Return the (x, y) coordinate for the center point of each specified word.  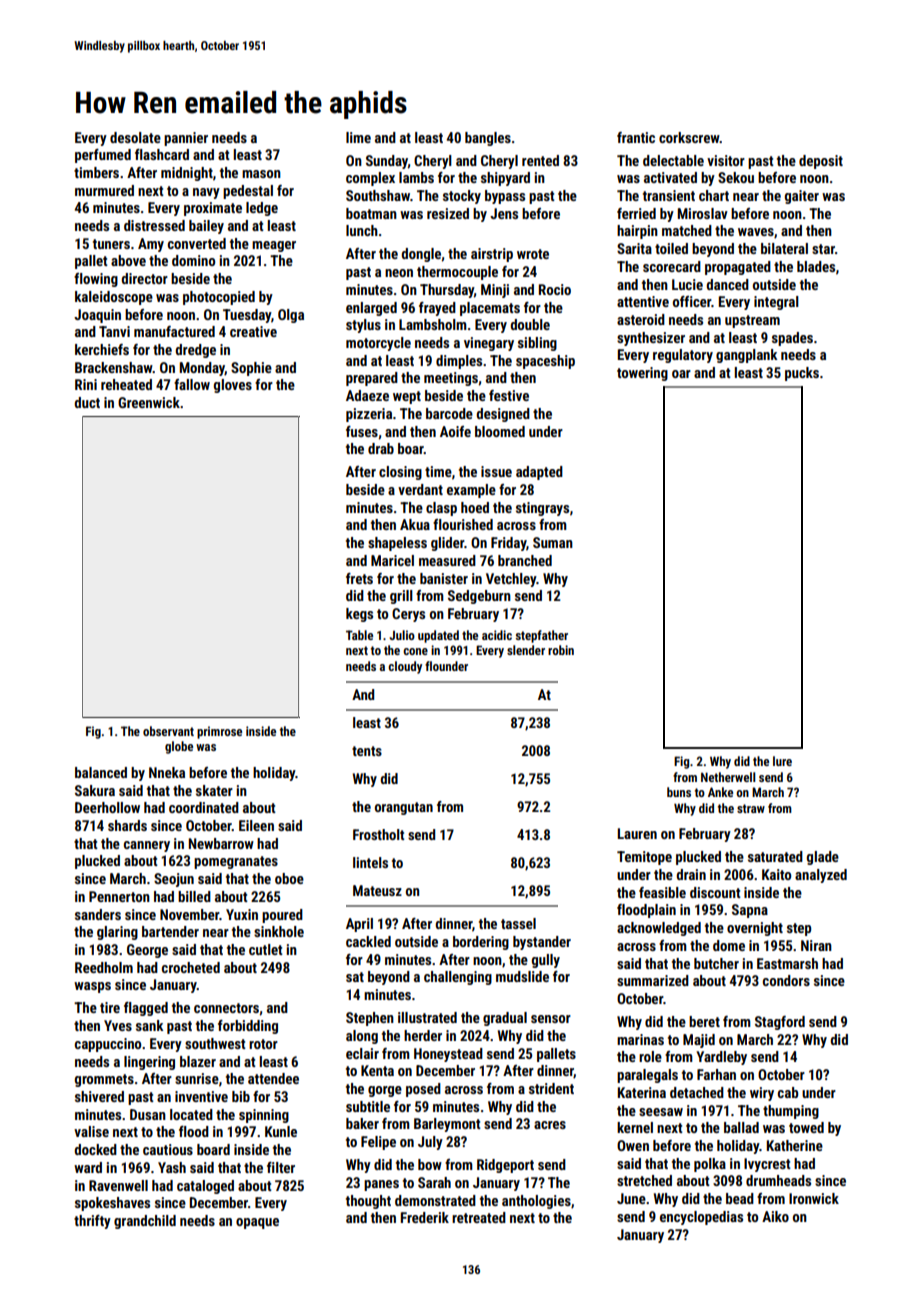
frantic (636, 137)
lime (358, 137)
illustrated (427, 1017)
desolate (135, 137)
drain (691, 874)
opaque (257, 1223)
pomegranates (236, 862)
